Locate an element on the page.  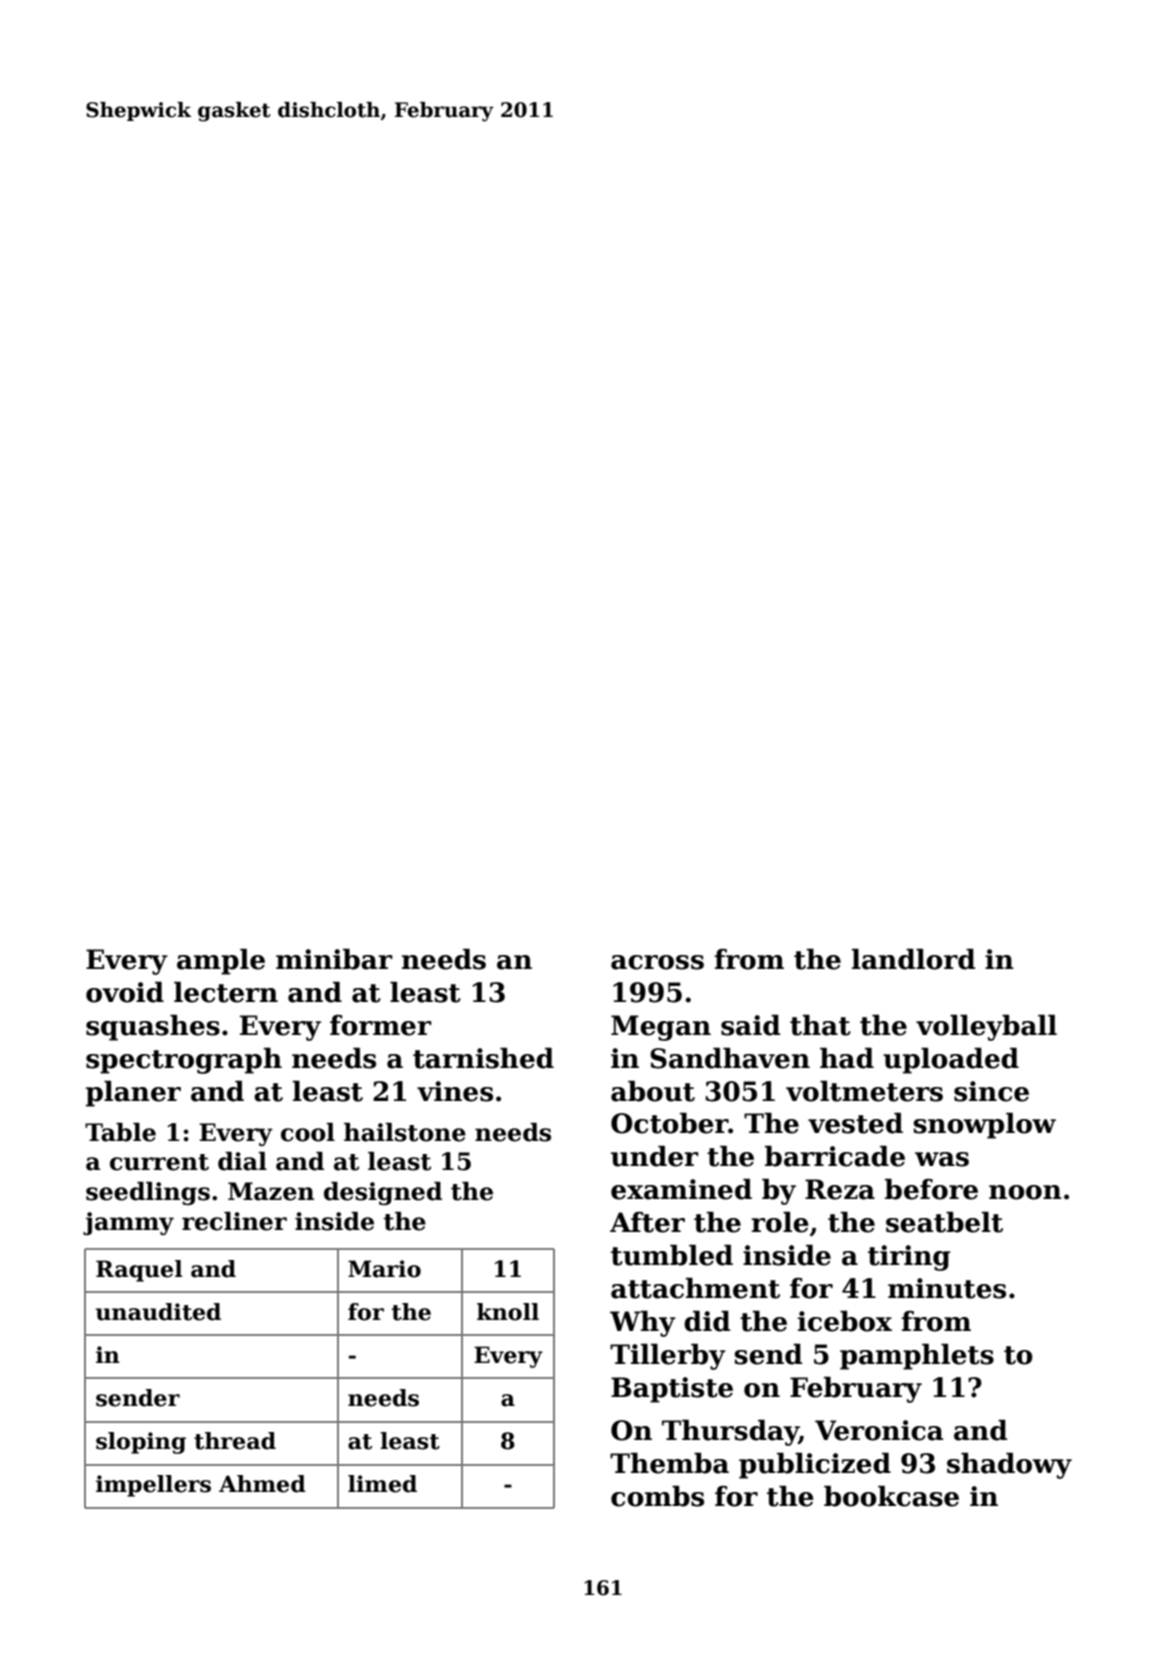
Ahmed is located at coordinates (262, 1484).
